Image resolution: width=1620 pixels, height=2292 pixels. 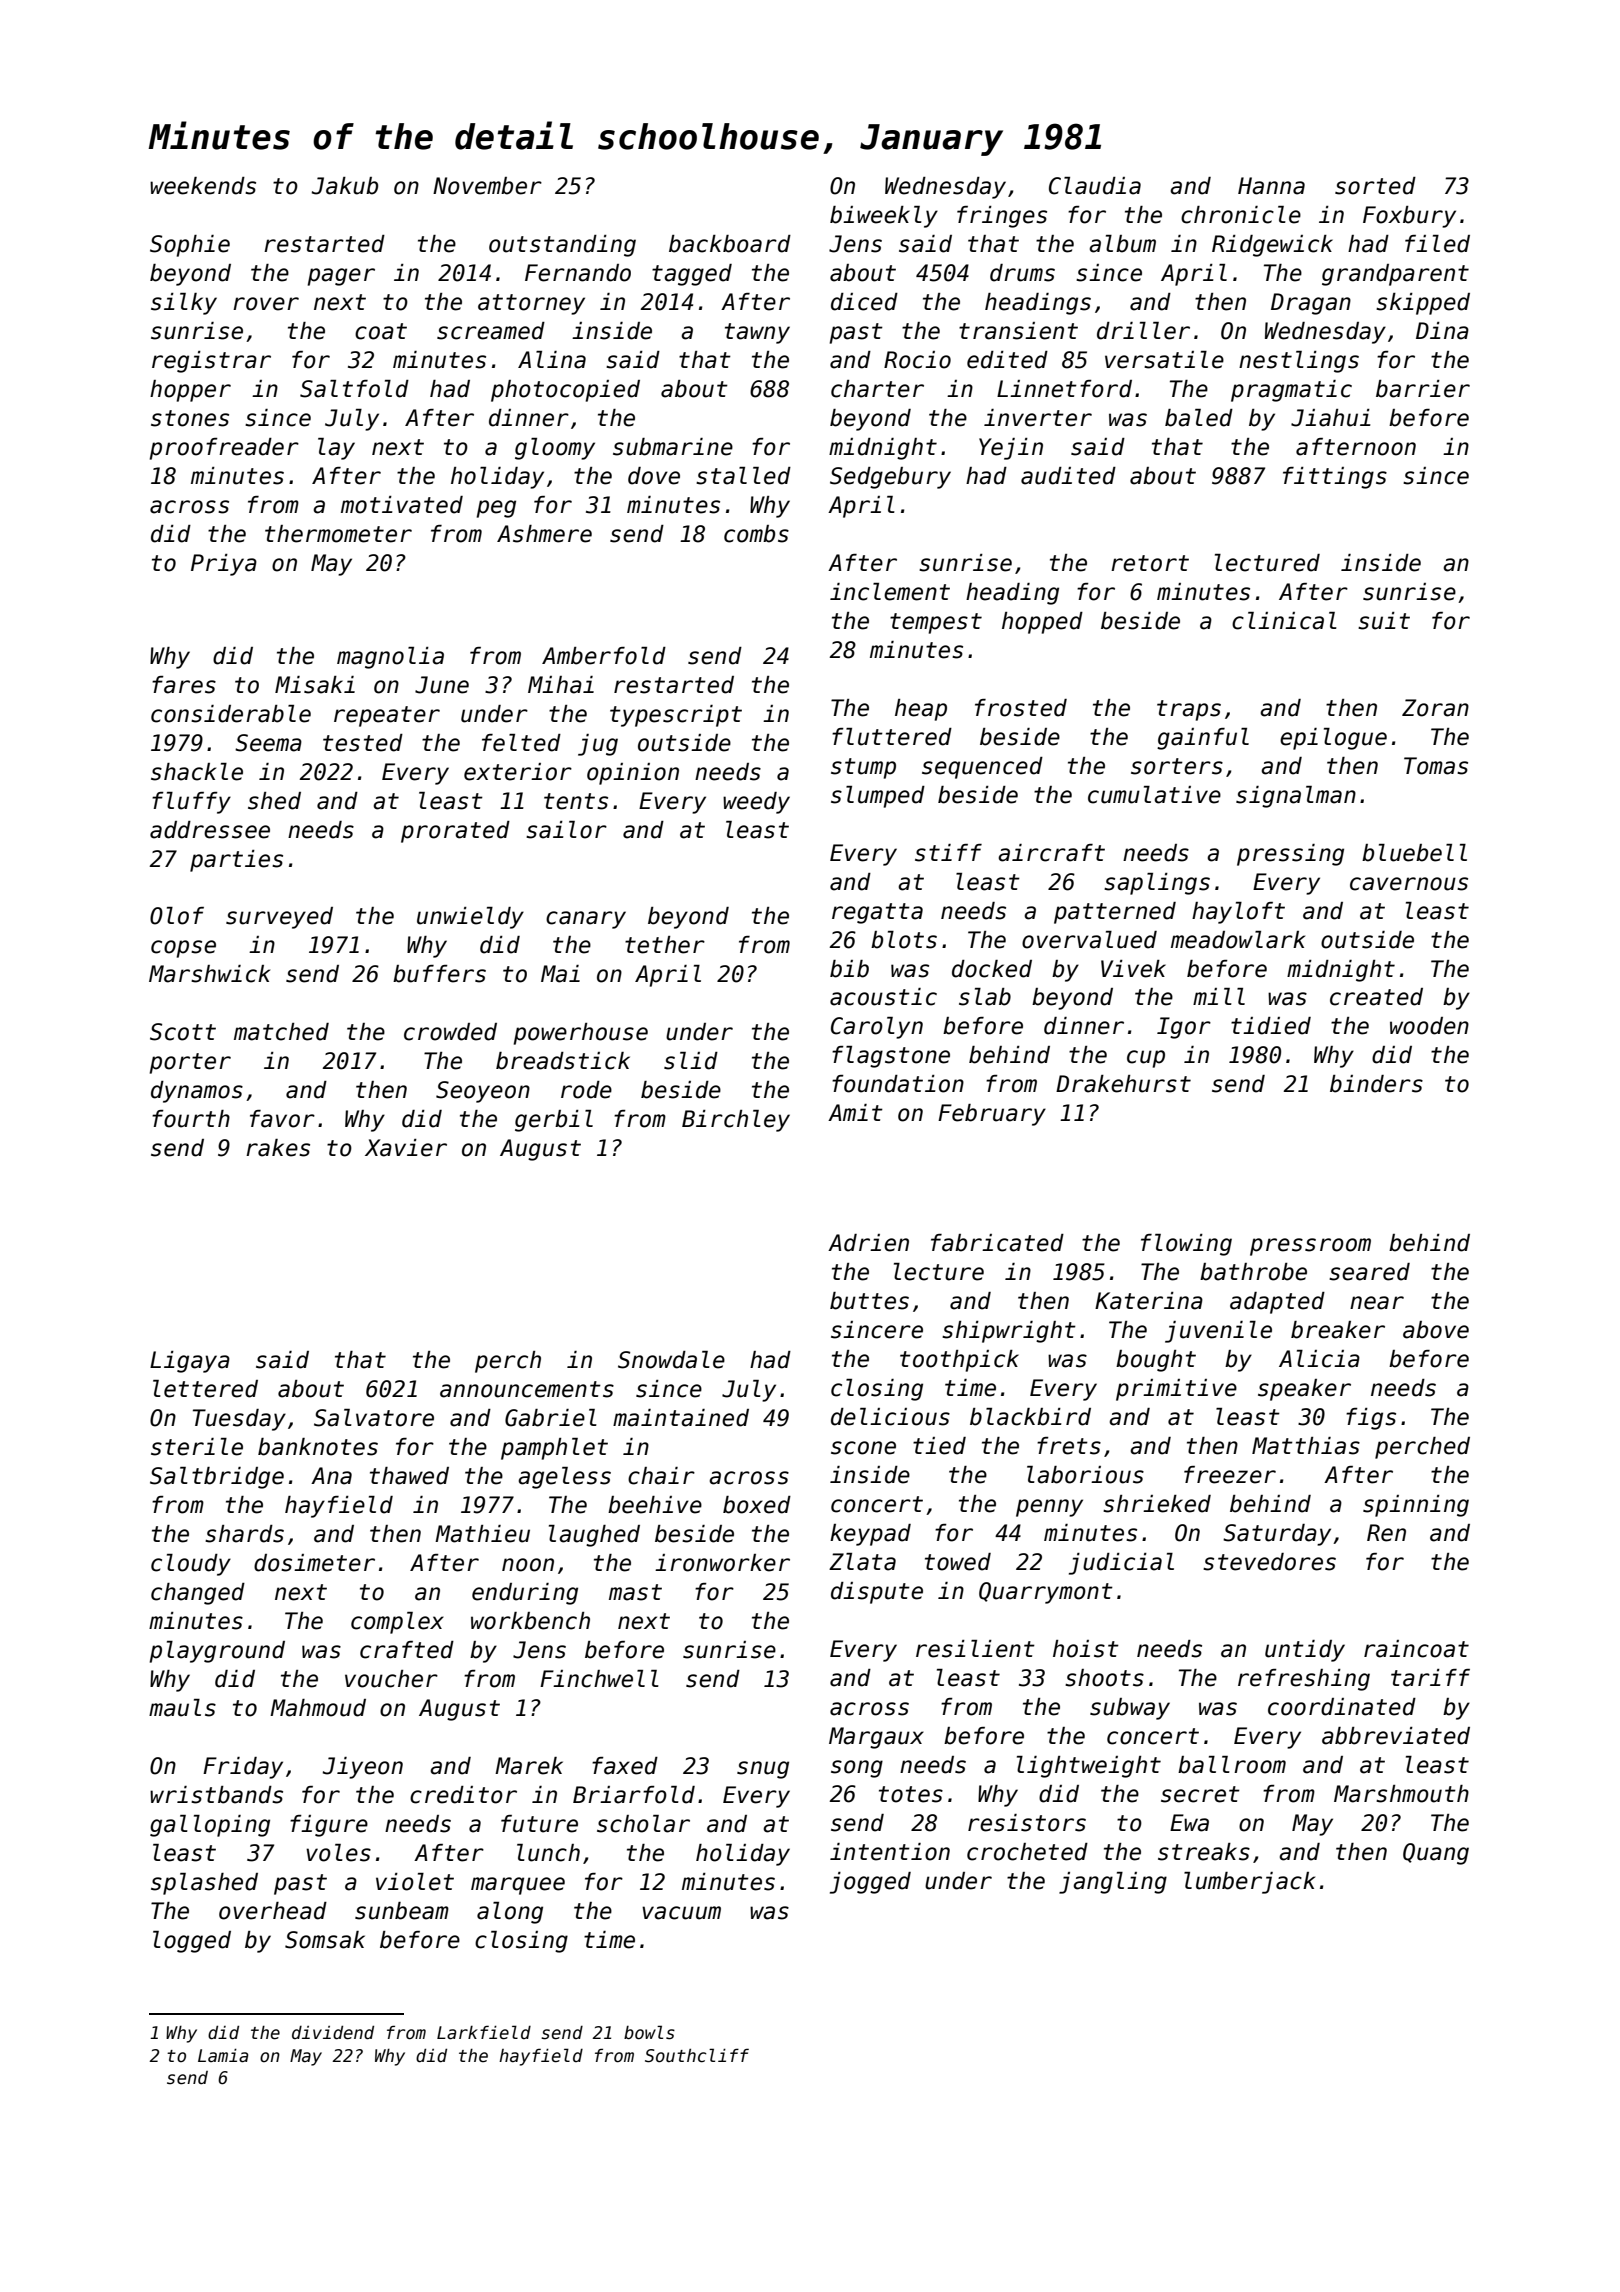 I want to click on suit, so click(x=1384, y=621).
